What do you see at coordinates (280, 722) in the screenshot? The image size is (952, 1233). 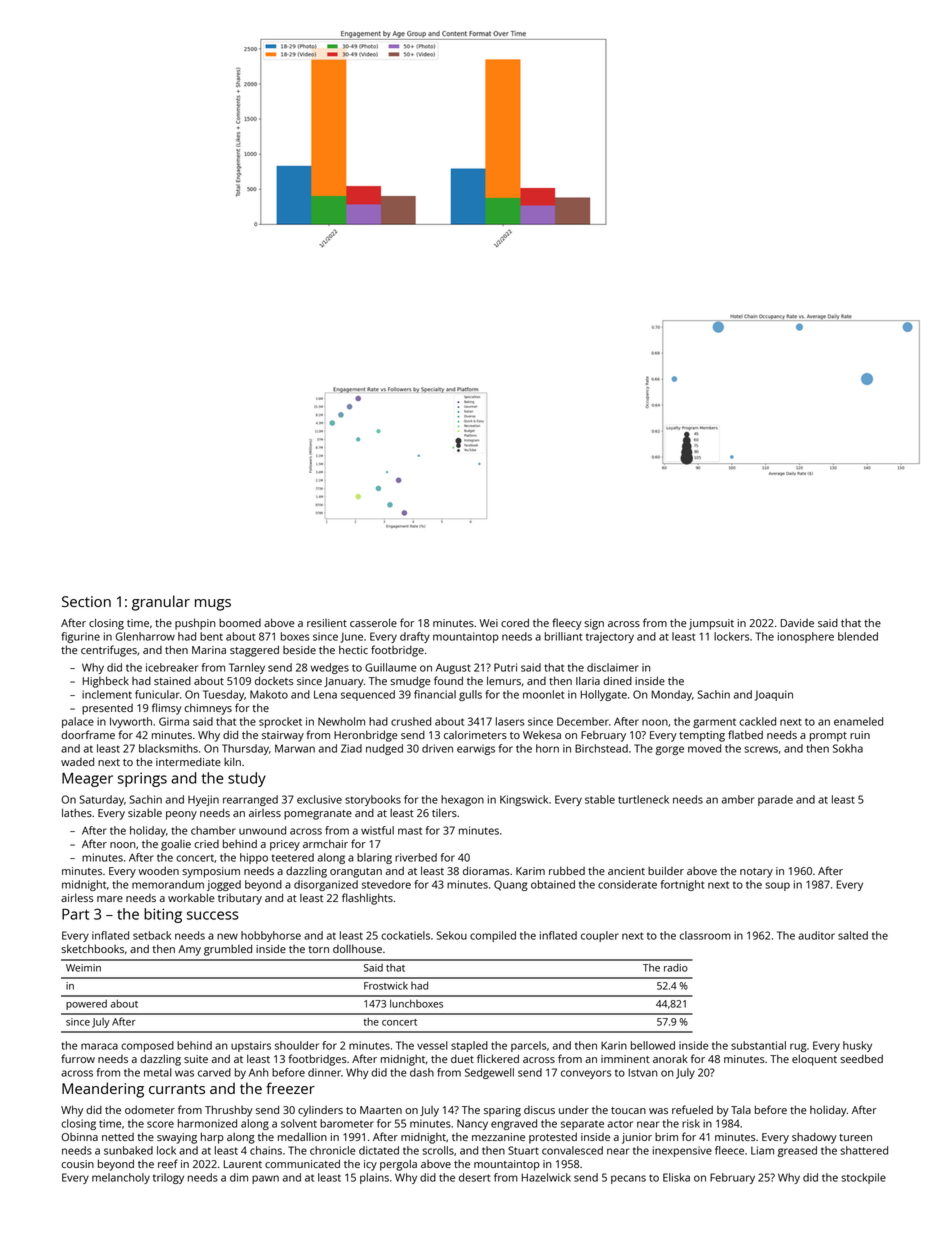 I see `sprocket` at bounding box center [280, 722].
